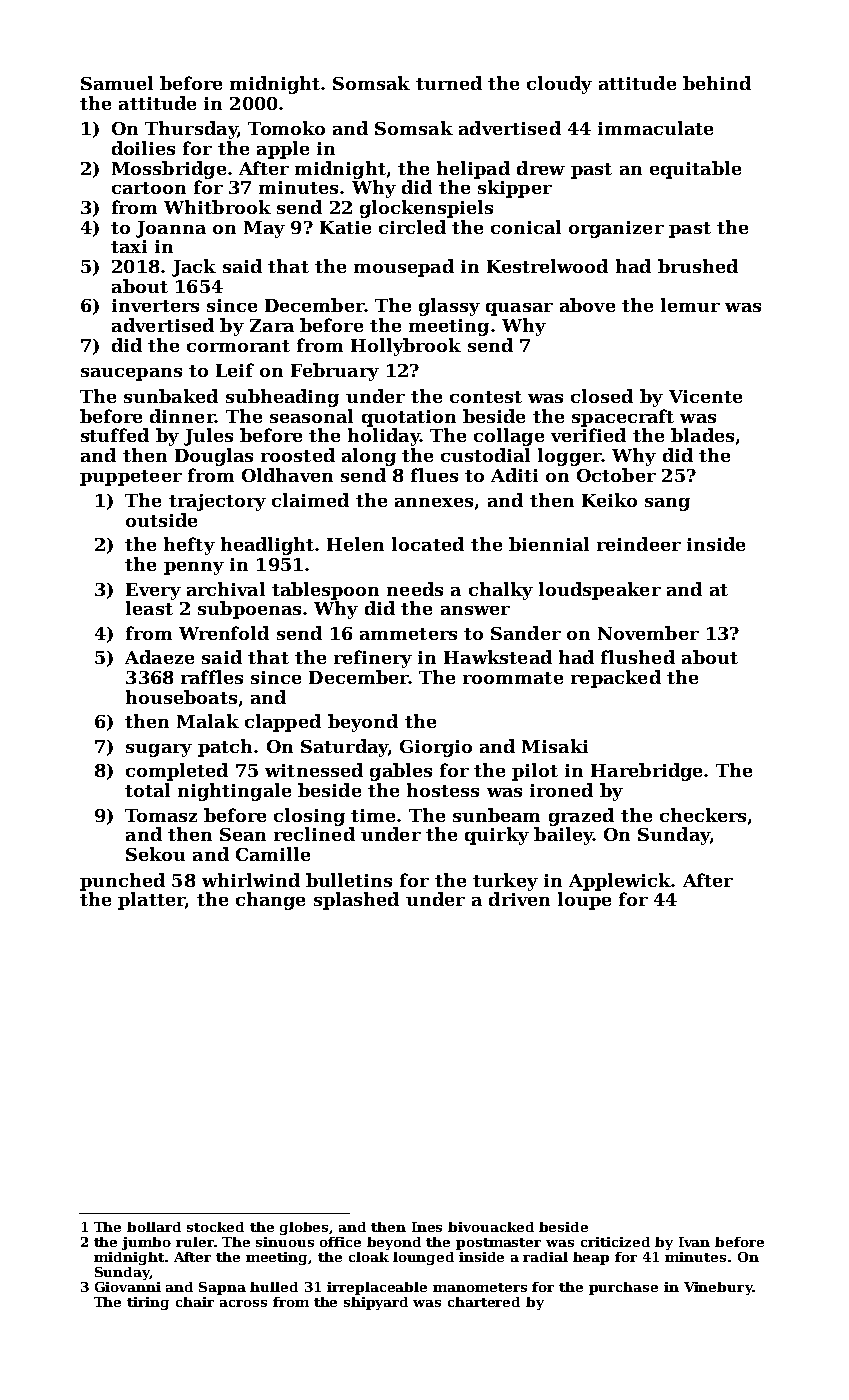 The height and width of the image is (1400, 849). I want to click on behind, so click(717, 83).
